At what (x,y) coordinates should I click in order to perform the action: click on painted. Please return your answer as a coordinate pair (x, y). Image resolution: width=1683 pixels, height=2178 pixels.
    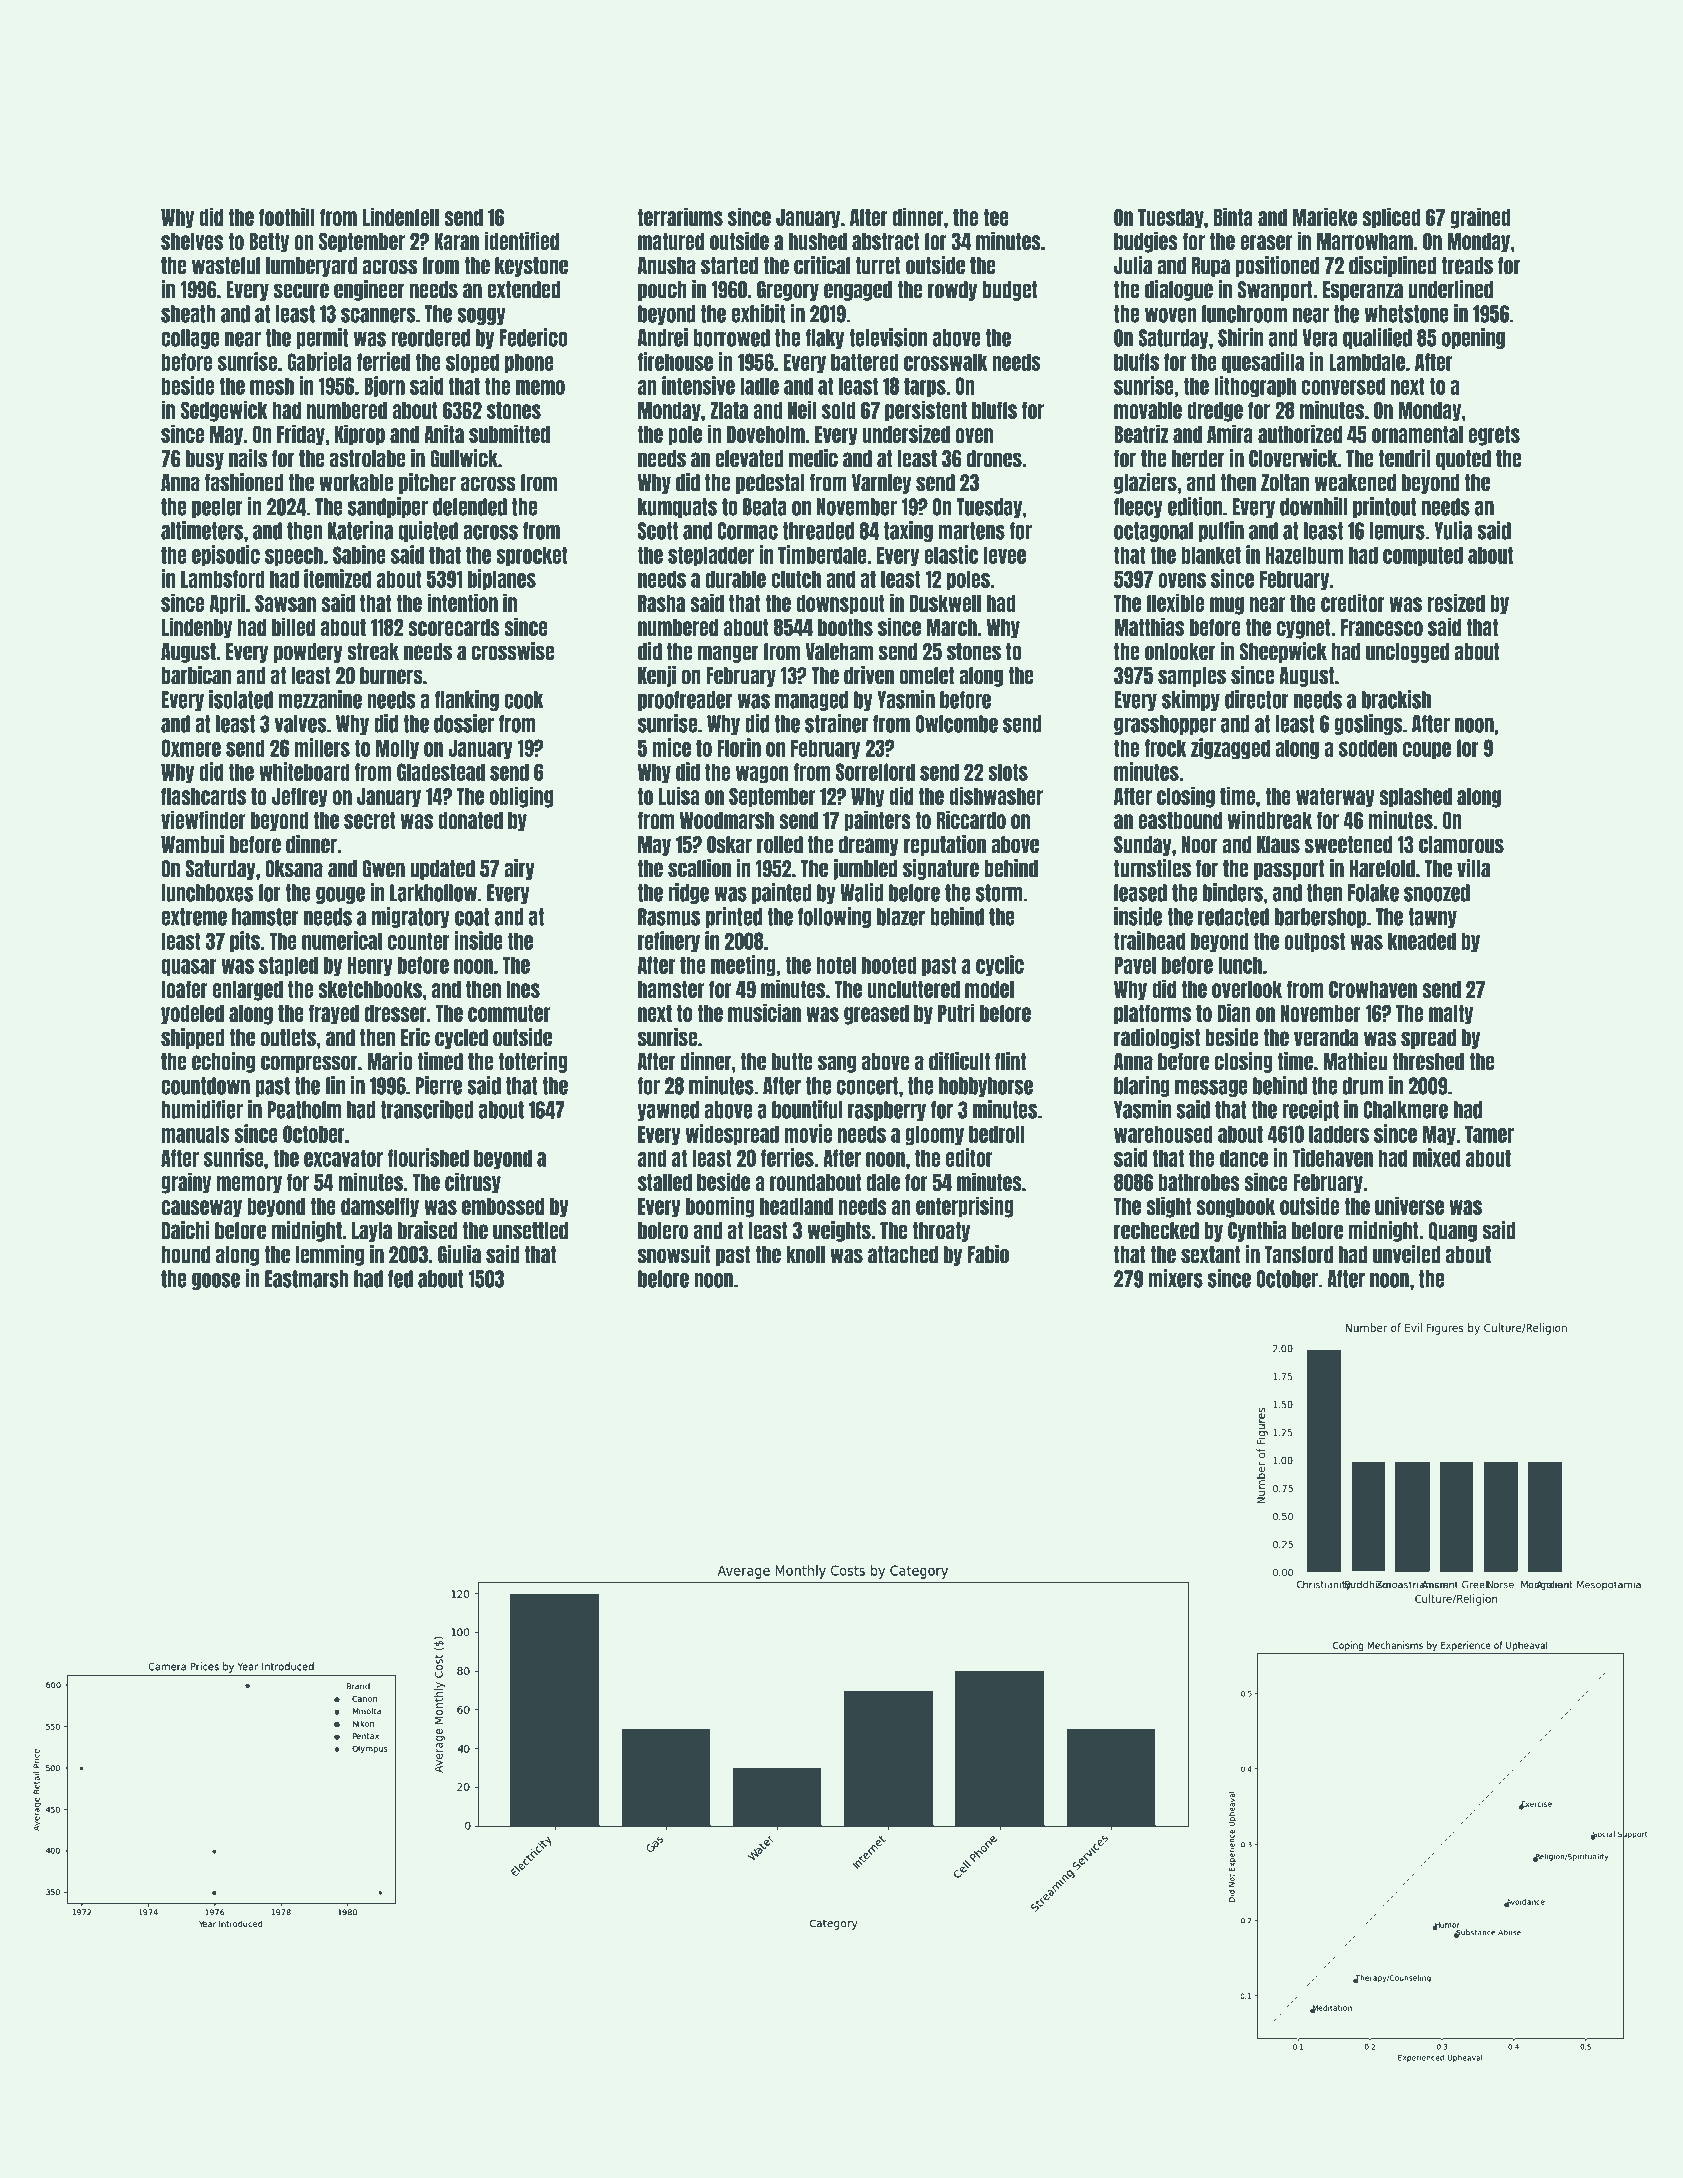
    Looking at the image, I should click on (782, 893).
